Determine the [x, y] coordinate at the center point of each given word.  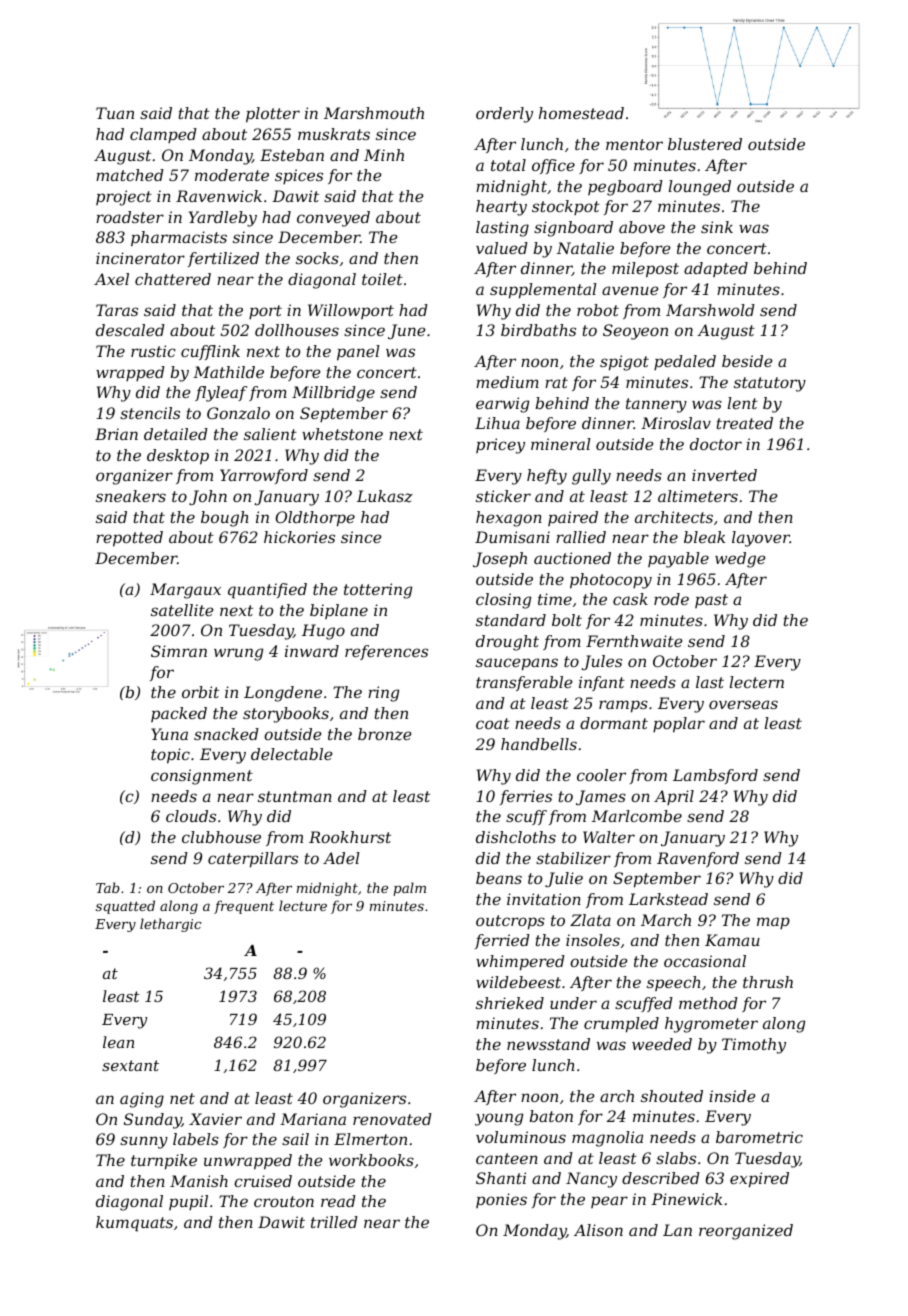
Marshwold [710, 310]
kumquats [134, 1224]
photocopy [611, 581]
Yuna [169, 734]
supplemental [543, 291]
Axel [111, 279]
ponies [501, 1200]
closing [503, 601]
